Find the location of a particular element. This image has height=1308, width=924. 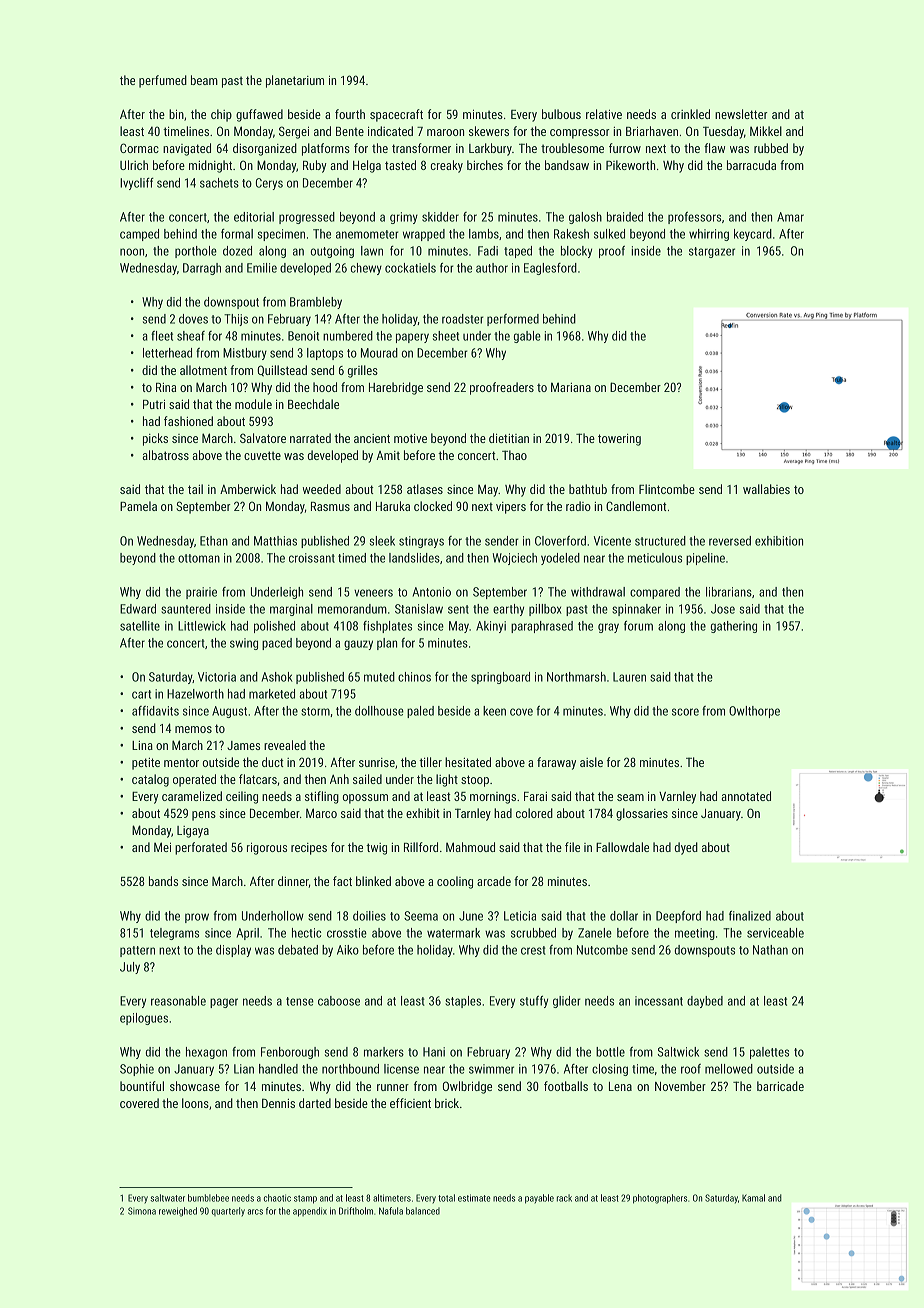

dyed is located at coordinates (686, 848).
